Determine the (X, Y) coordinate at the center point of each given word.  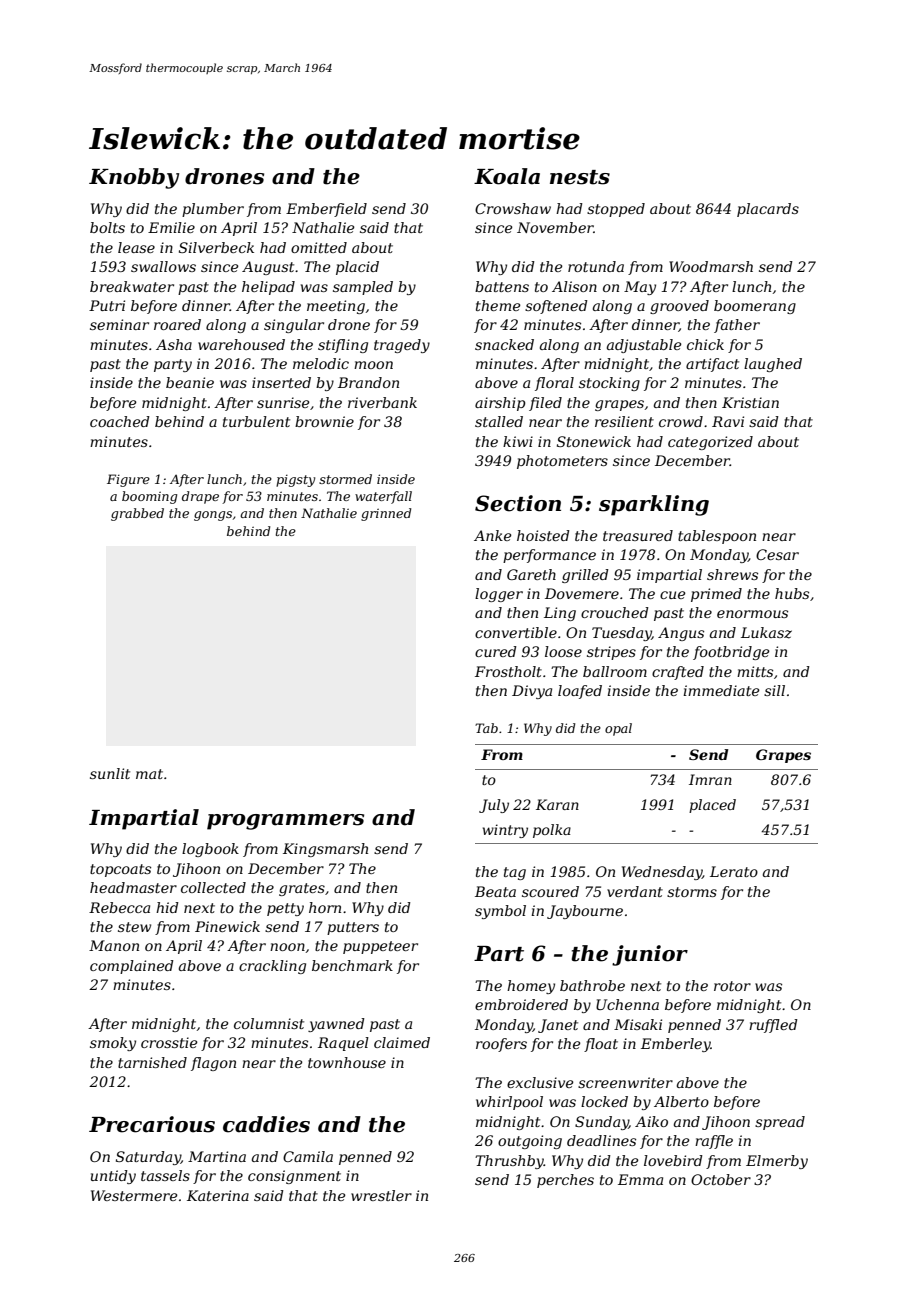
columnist (269, 1023)
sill (774, 690)
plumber (213, 210)
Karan (557, 804)
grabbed (137, 514)
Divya (532, 692)
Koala (507, 176)
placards (768, 210)
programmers (285, 822)
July (494, 806)
